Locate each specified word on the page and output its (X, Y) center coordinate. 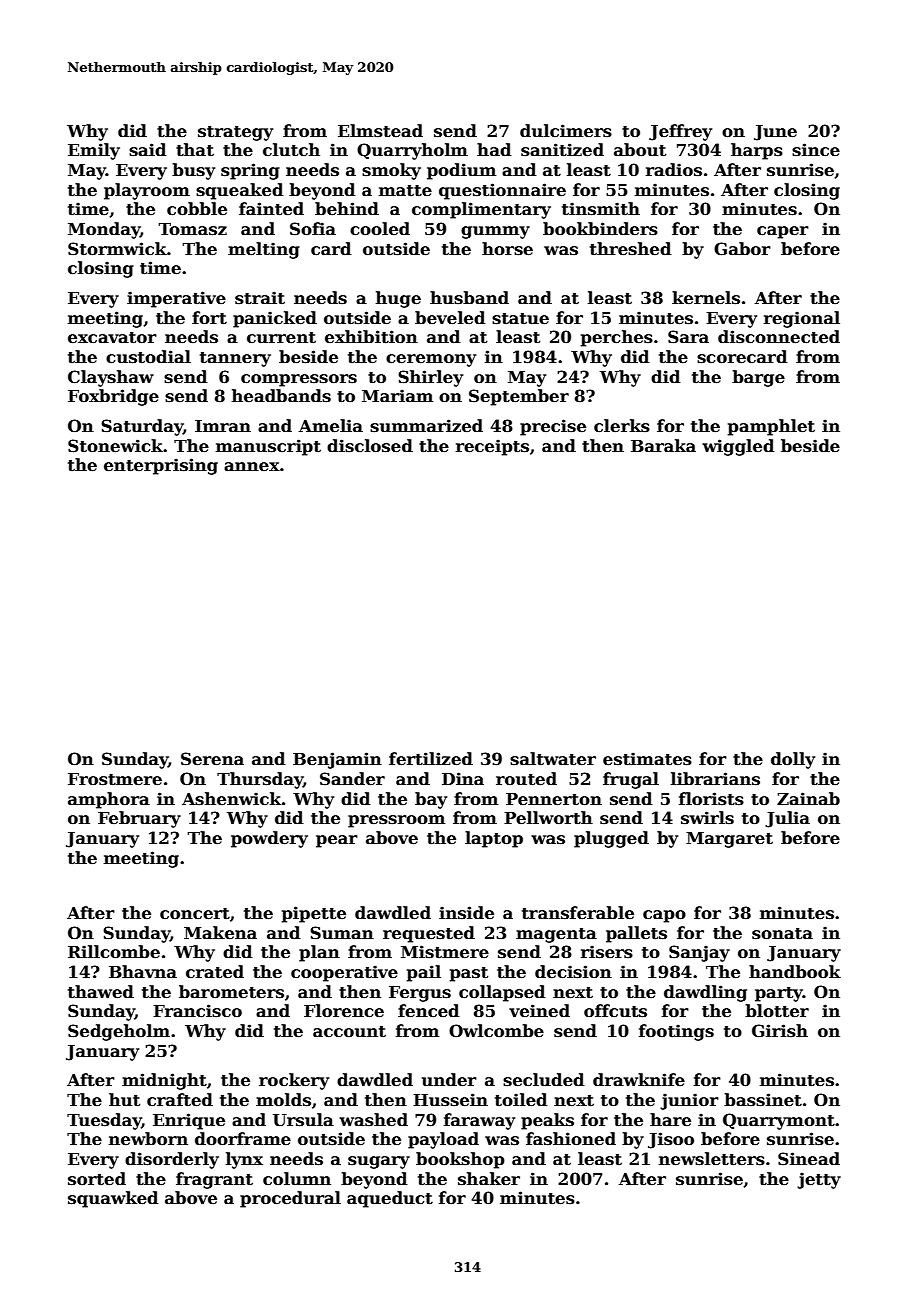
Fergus (420, 994)
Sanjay (699, 953)
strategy (235, 133)
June (775, 133)
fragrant (214, 1180)
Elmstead (380, 131)
